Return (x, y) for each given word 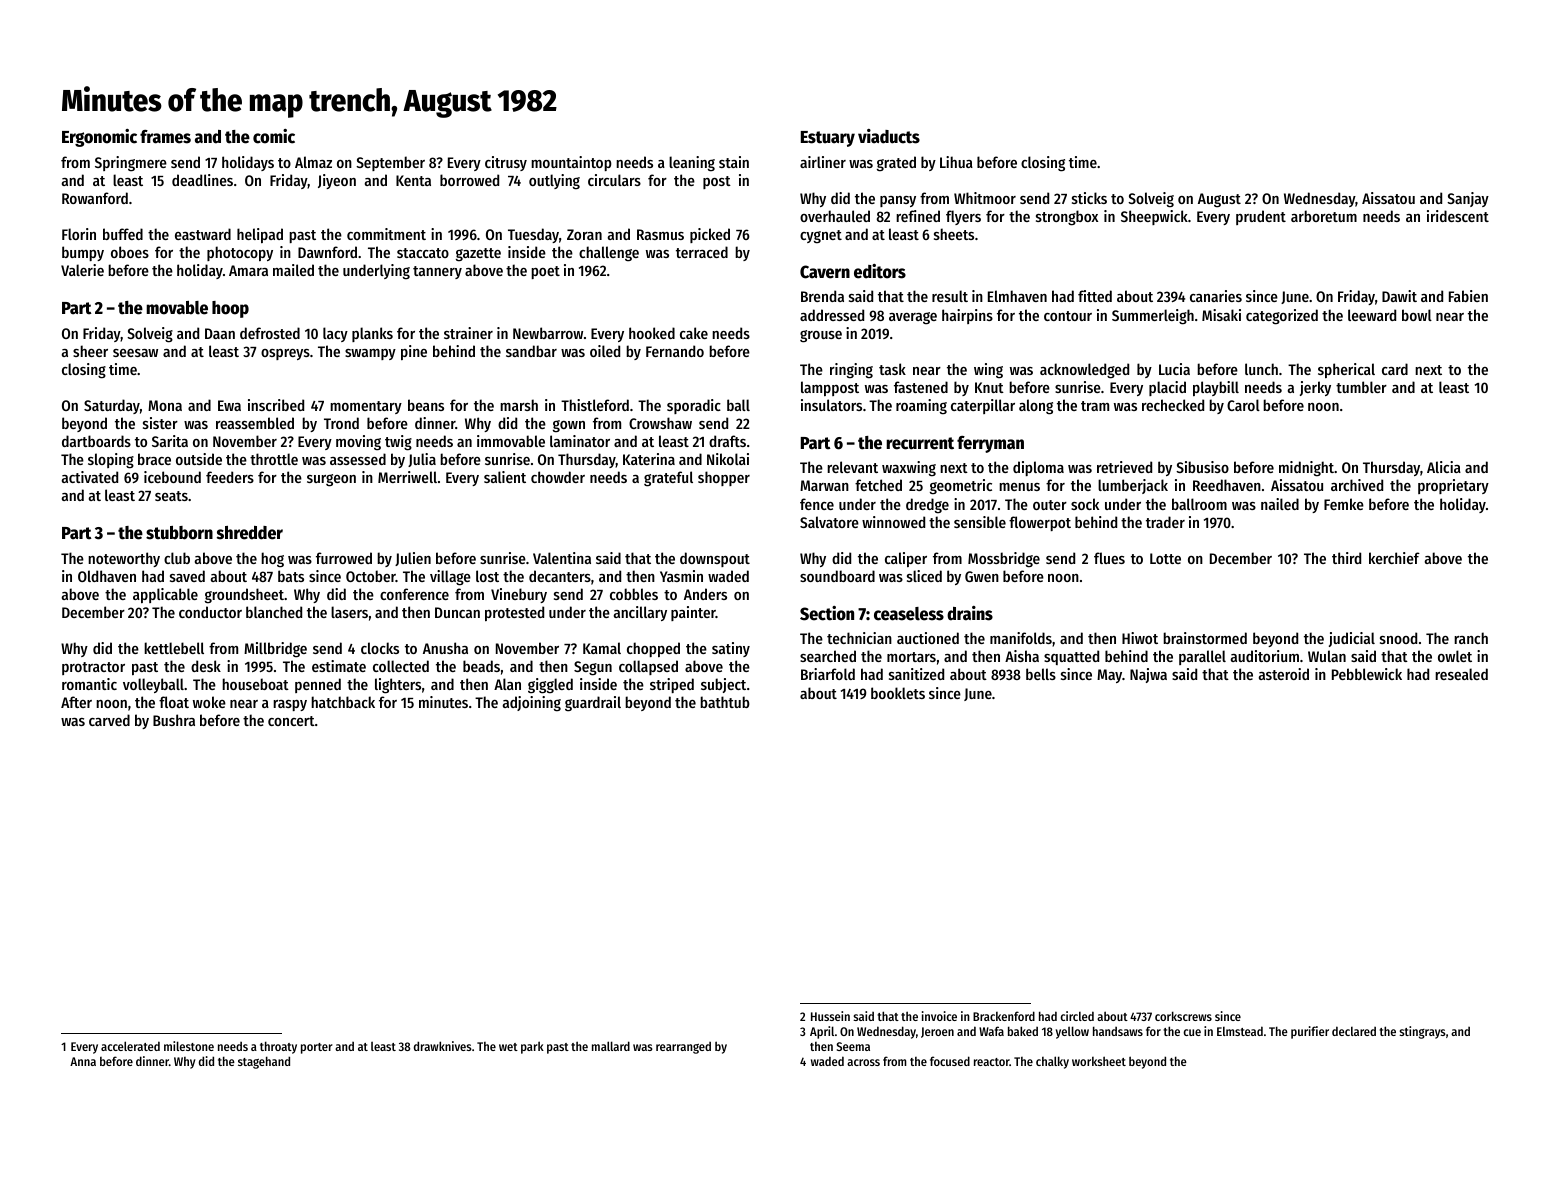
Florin (79, 234)
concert (291, 721)
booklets (898, 693)
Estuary (828, 139)
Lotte (1165, 558)
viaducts (889, 136)
